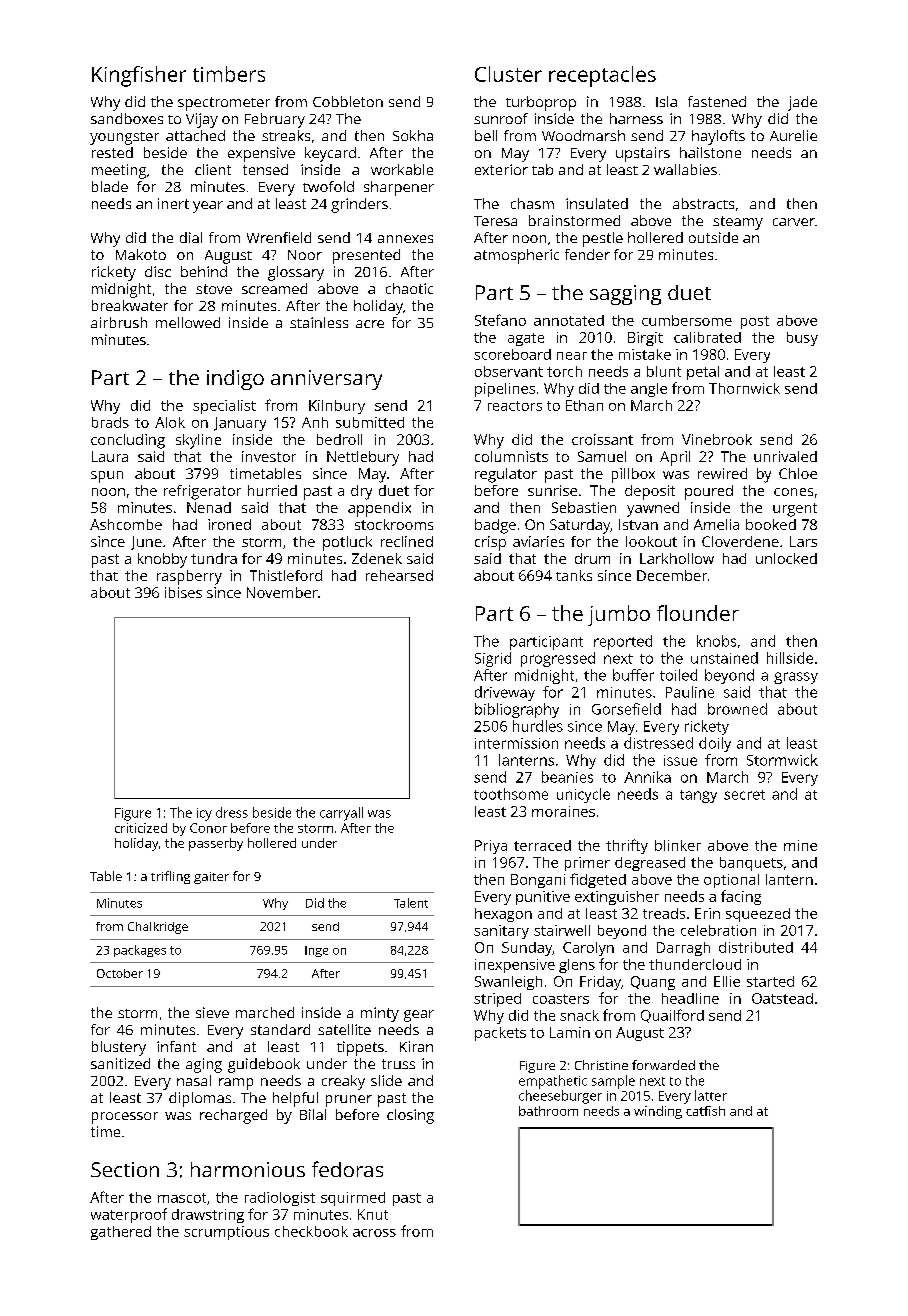 This page has width=908, height=1316. What do you see at coordinates (626, 709) in the page?
I see `Gorsefield` at bounding box center [626, 709].
